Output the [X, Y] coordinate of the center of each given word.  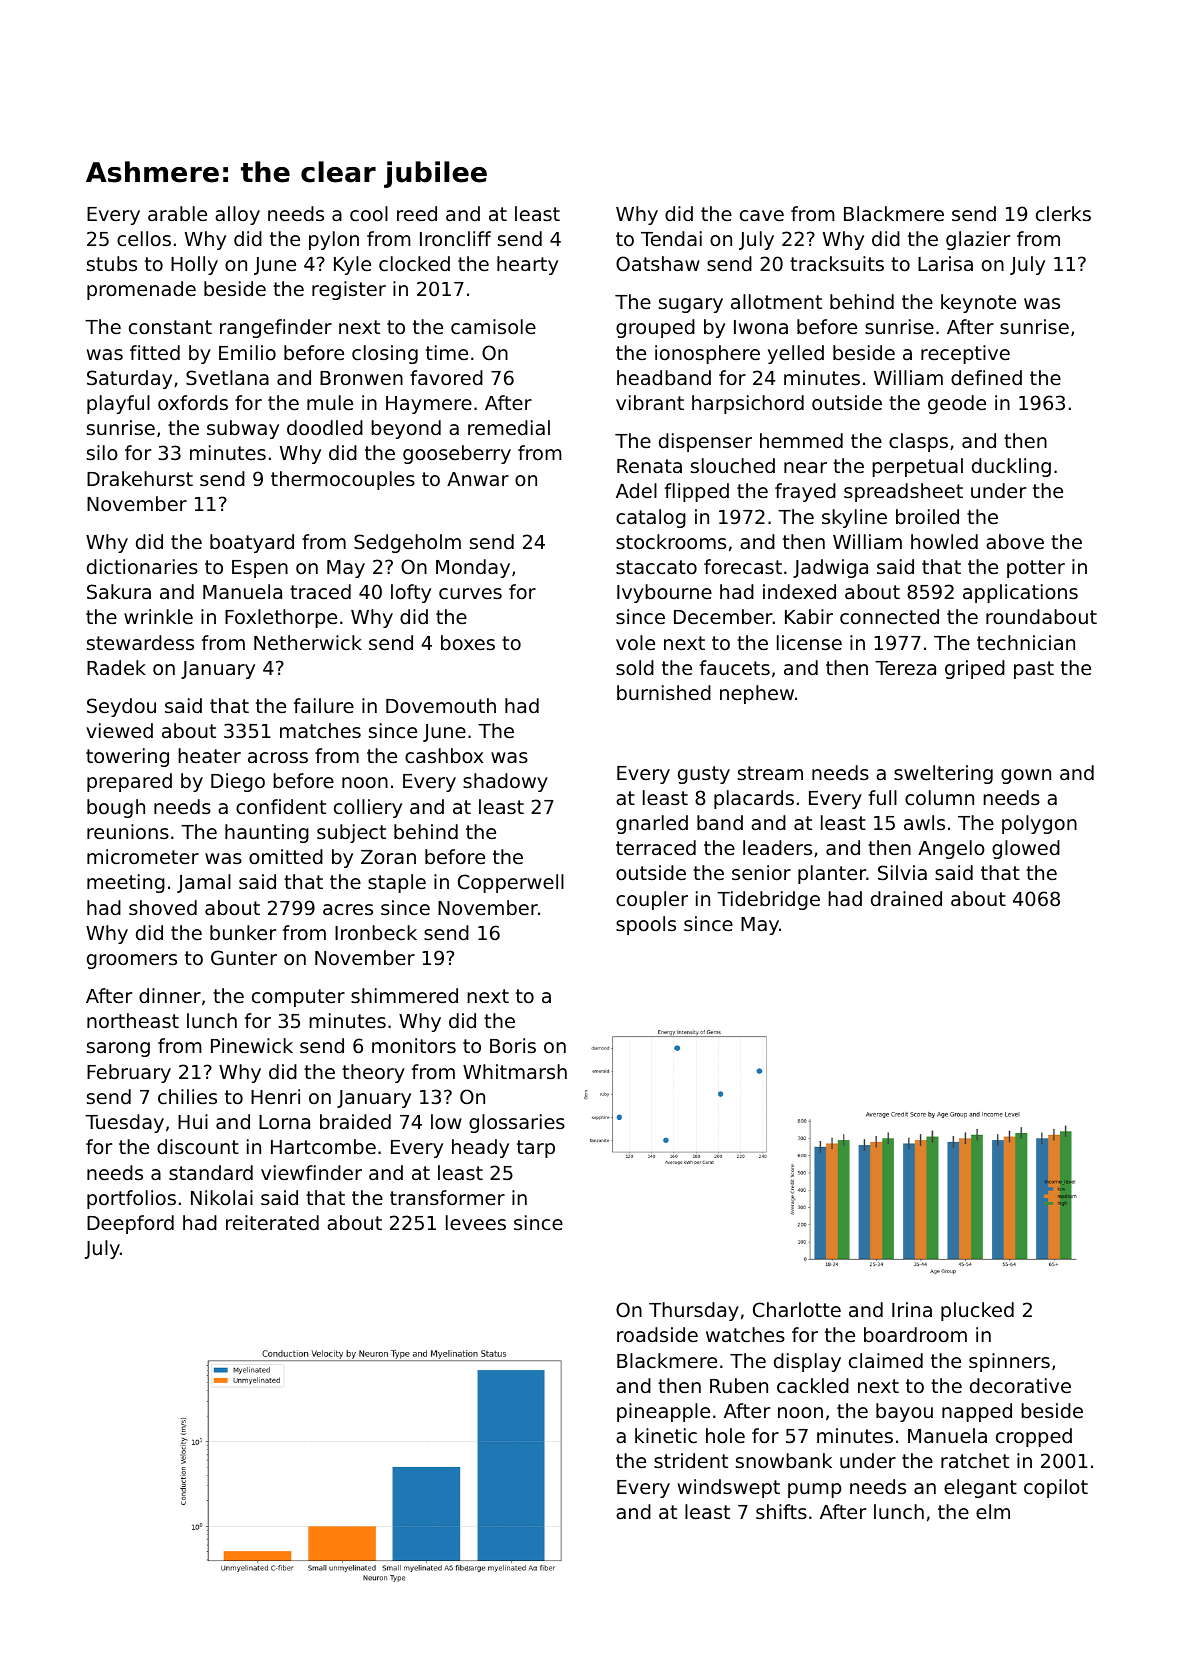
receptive [965, 354]
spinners [1009, 1362]
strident [691, 1460]
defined [986, 377]
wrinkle [158, 616]
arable [177, 213]
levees [476, 1222]
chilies [187, 1096]
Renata [649, 466]
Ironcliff [455, 238]
